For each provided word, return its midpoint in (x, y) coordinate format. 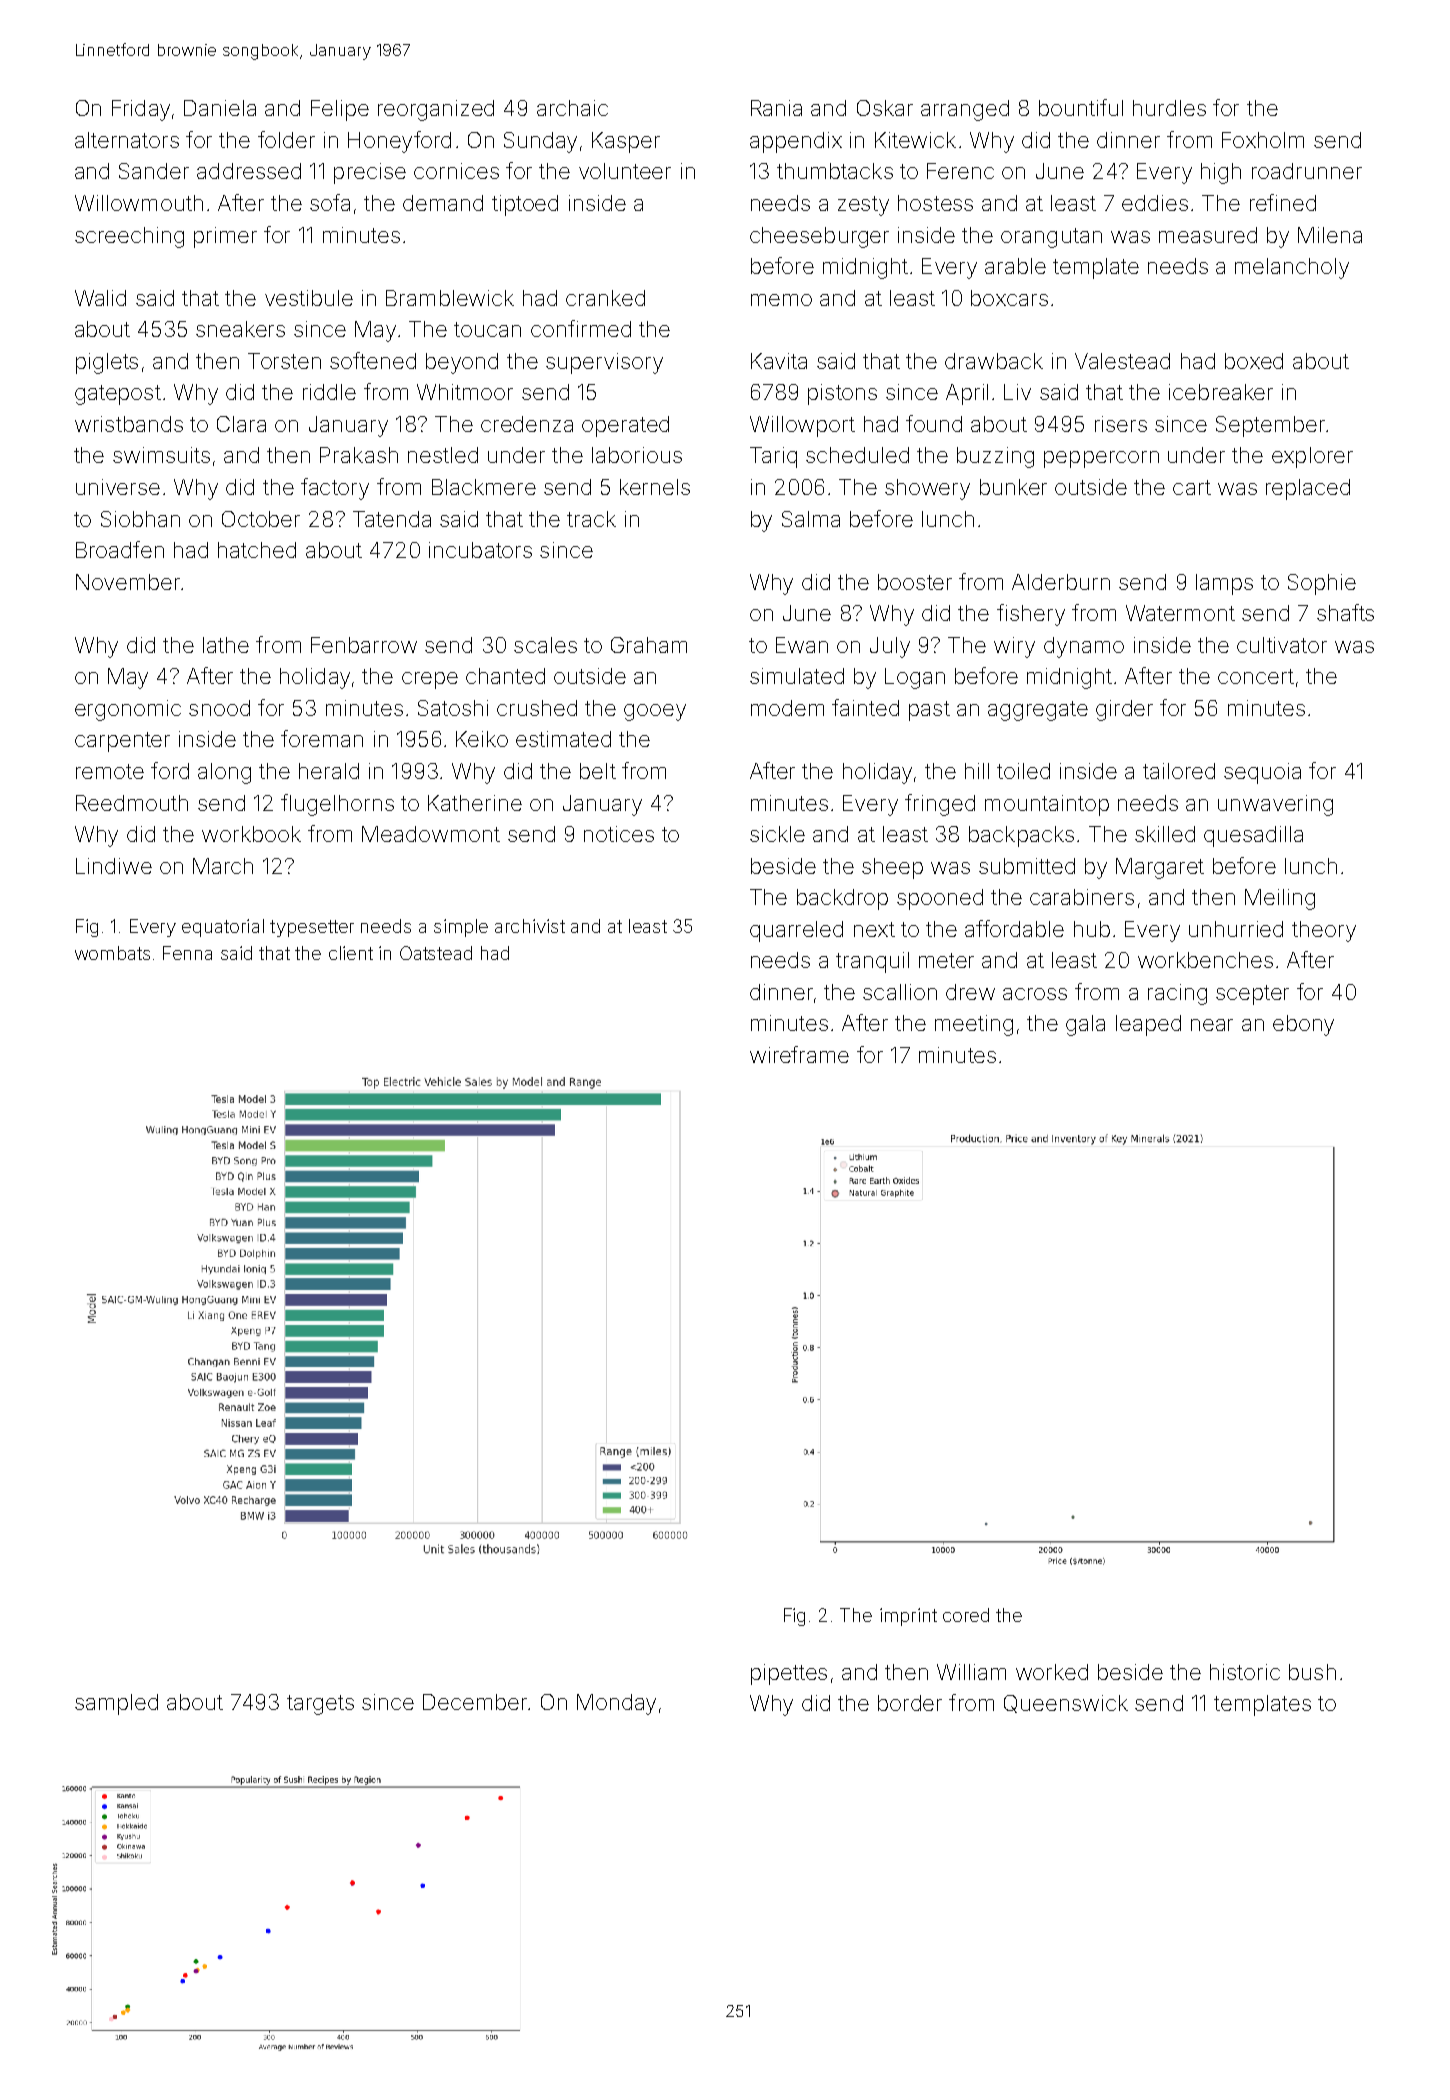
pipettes (789, 1674)
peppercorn (1101, 459)
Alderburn (1061, 582)
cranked (605, 298)
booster (915, 582)
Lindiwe (114, 866)
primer (225, 237)
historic (1245, 1672)
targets (320, 1705)
